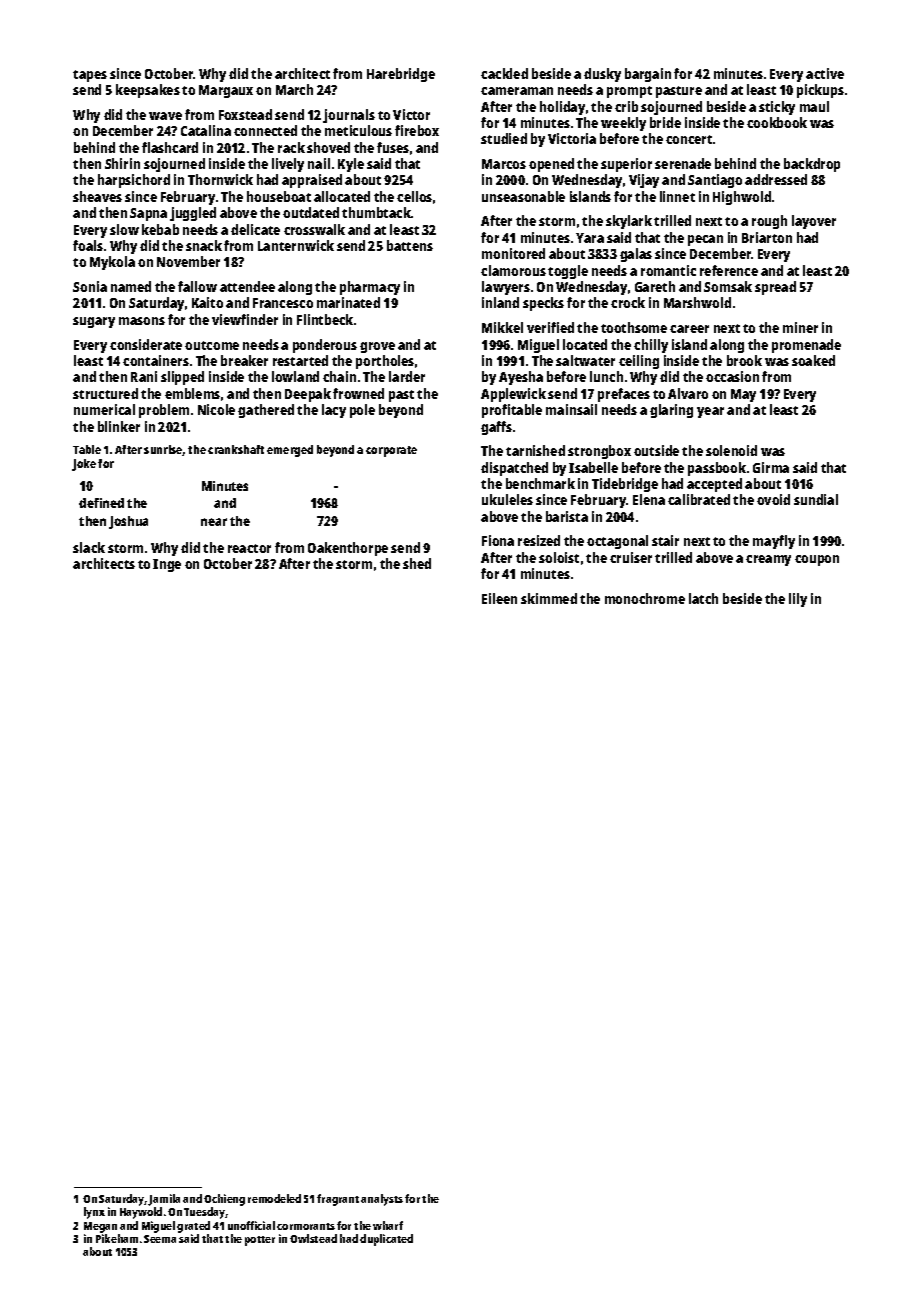 The width and height of the image is (924, 1314). I want to click on fragrant, so click(338, 1200).
